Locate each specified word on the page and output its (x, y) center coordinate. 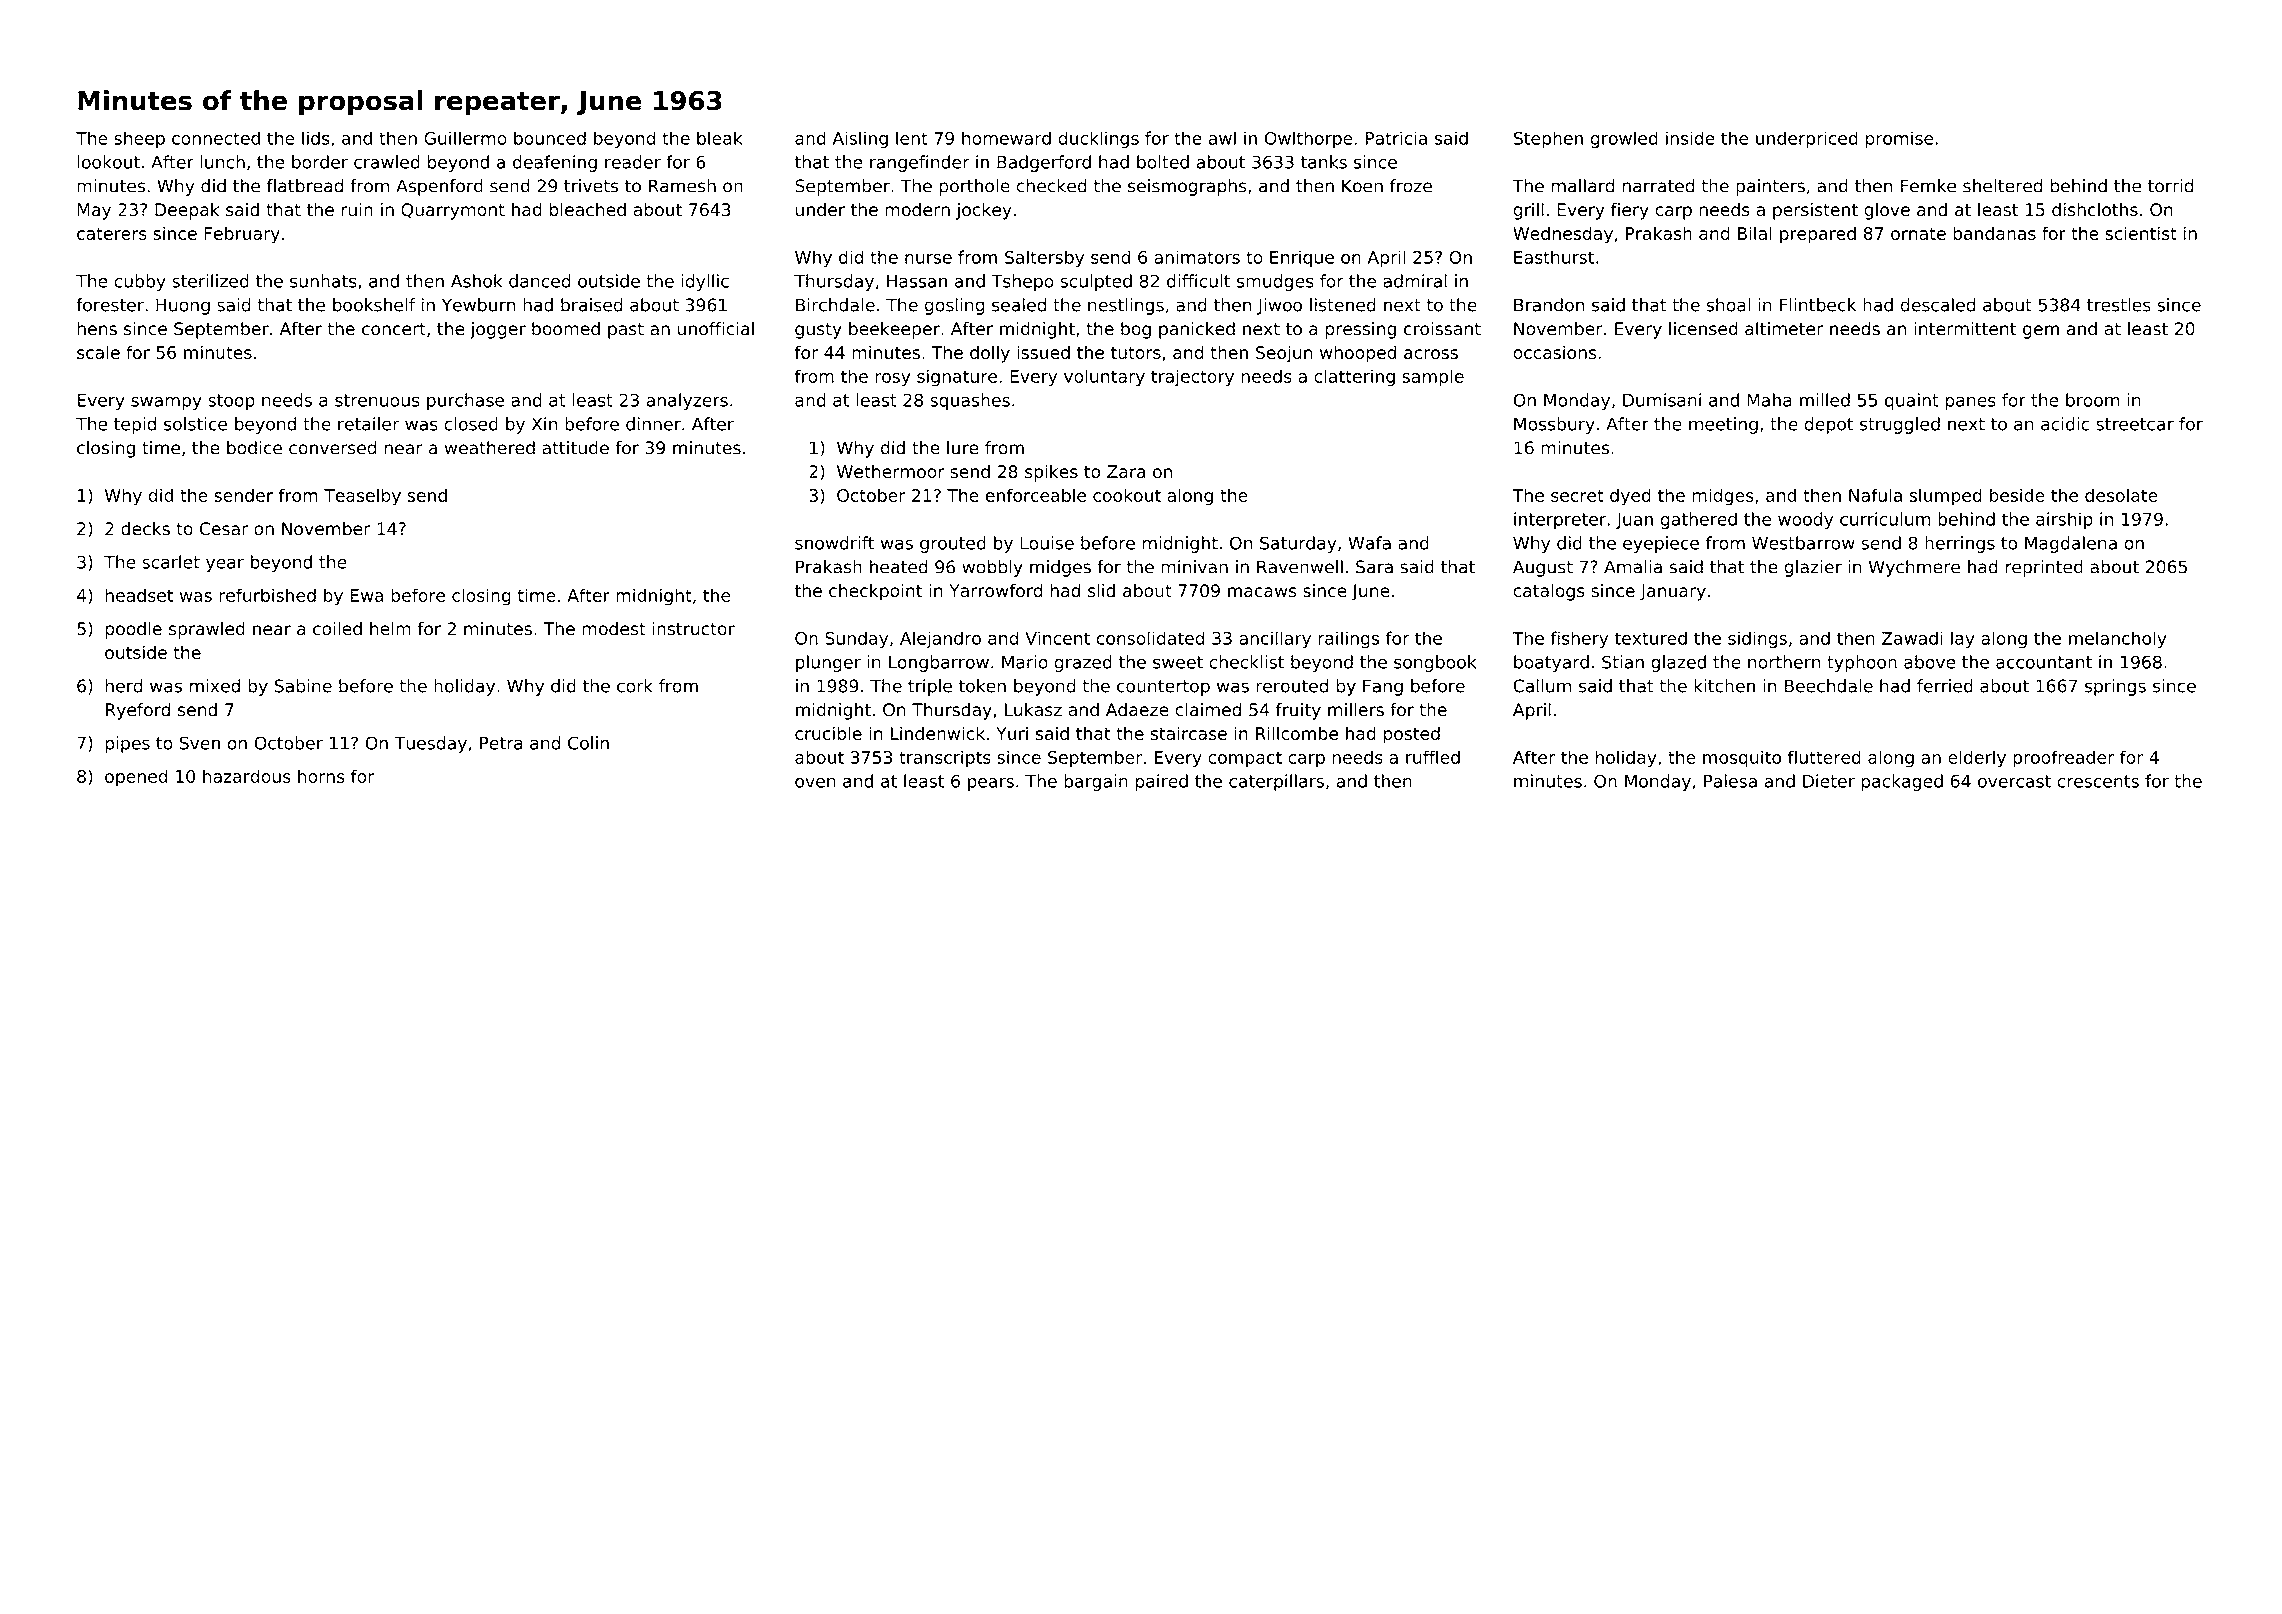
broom (2092, 400)
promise (1899, 139)
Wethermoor (891, 471)
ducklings (1098, 139)
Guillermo (465, 138)
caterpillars (1276, 782)
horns (321, 776)
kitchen (1724, 686)
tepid (135, 425)
